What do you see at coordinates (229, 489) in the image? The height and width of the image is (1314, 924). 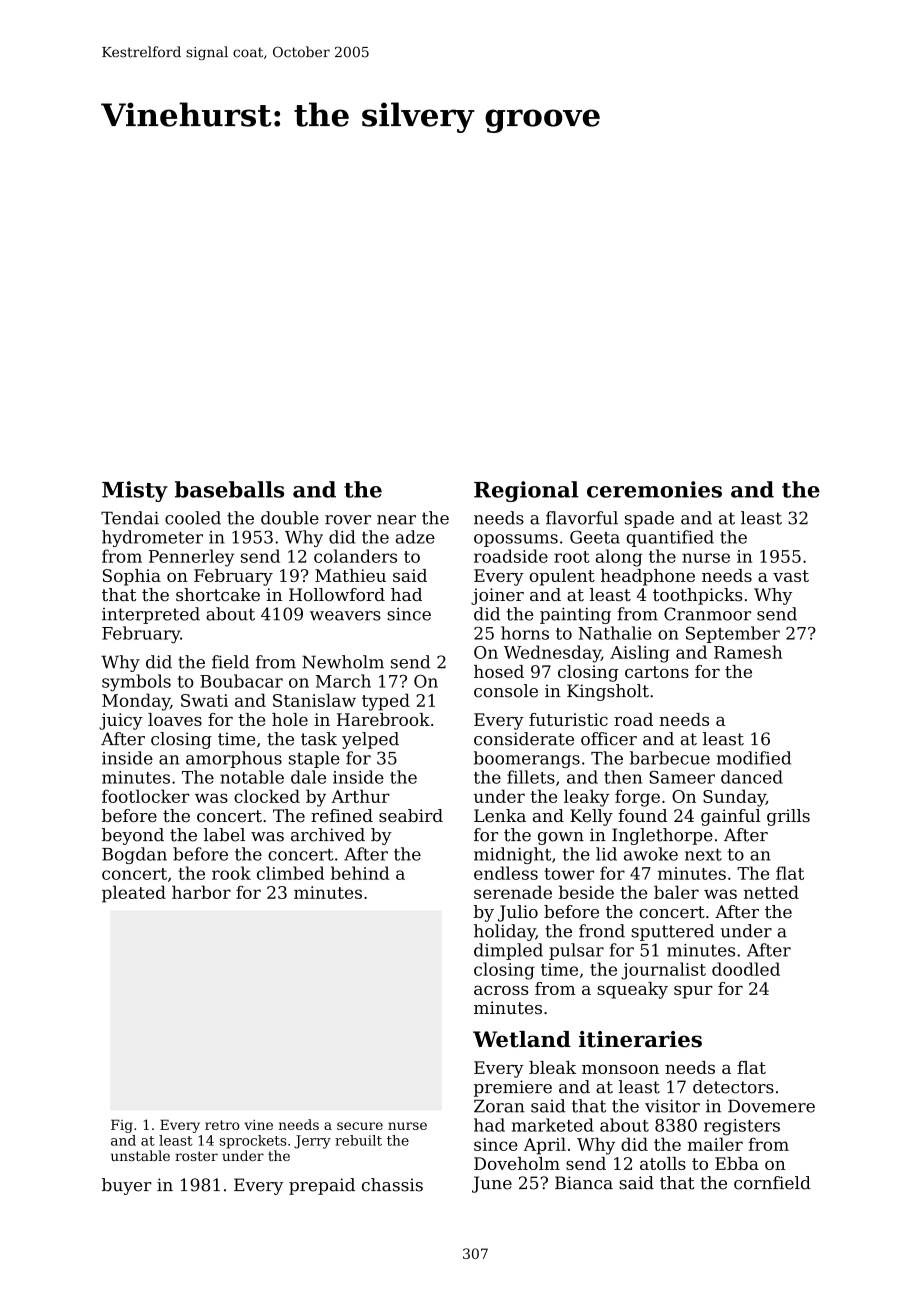 I see `baseballs` at bounding box center [229, 489].
